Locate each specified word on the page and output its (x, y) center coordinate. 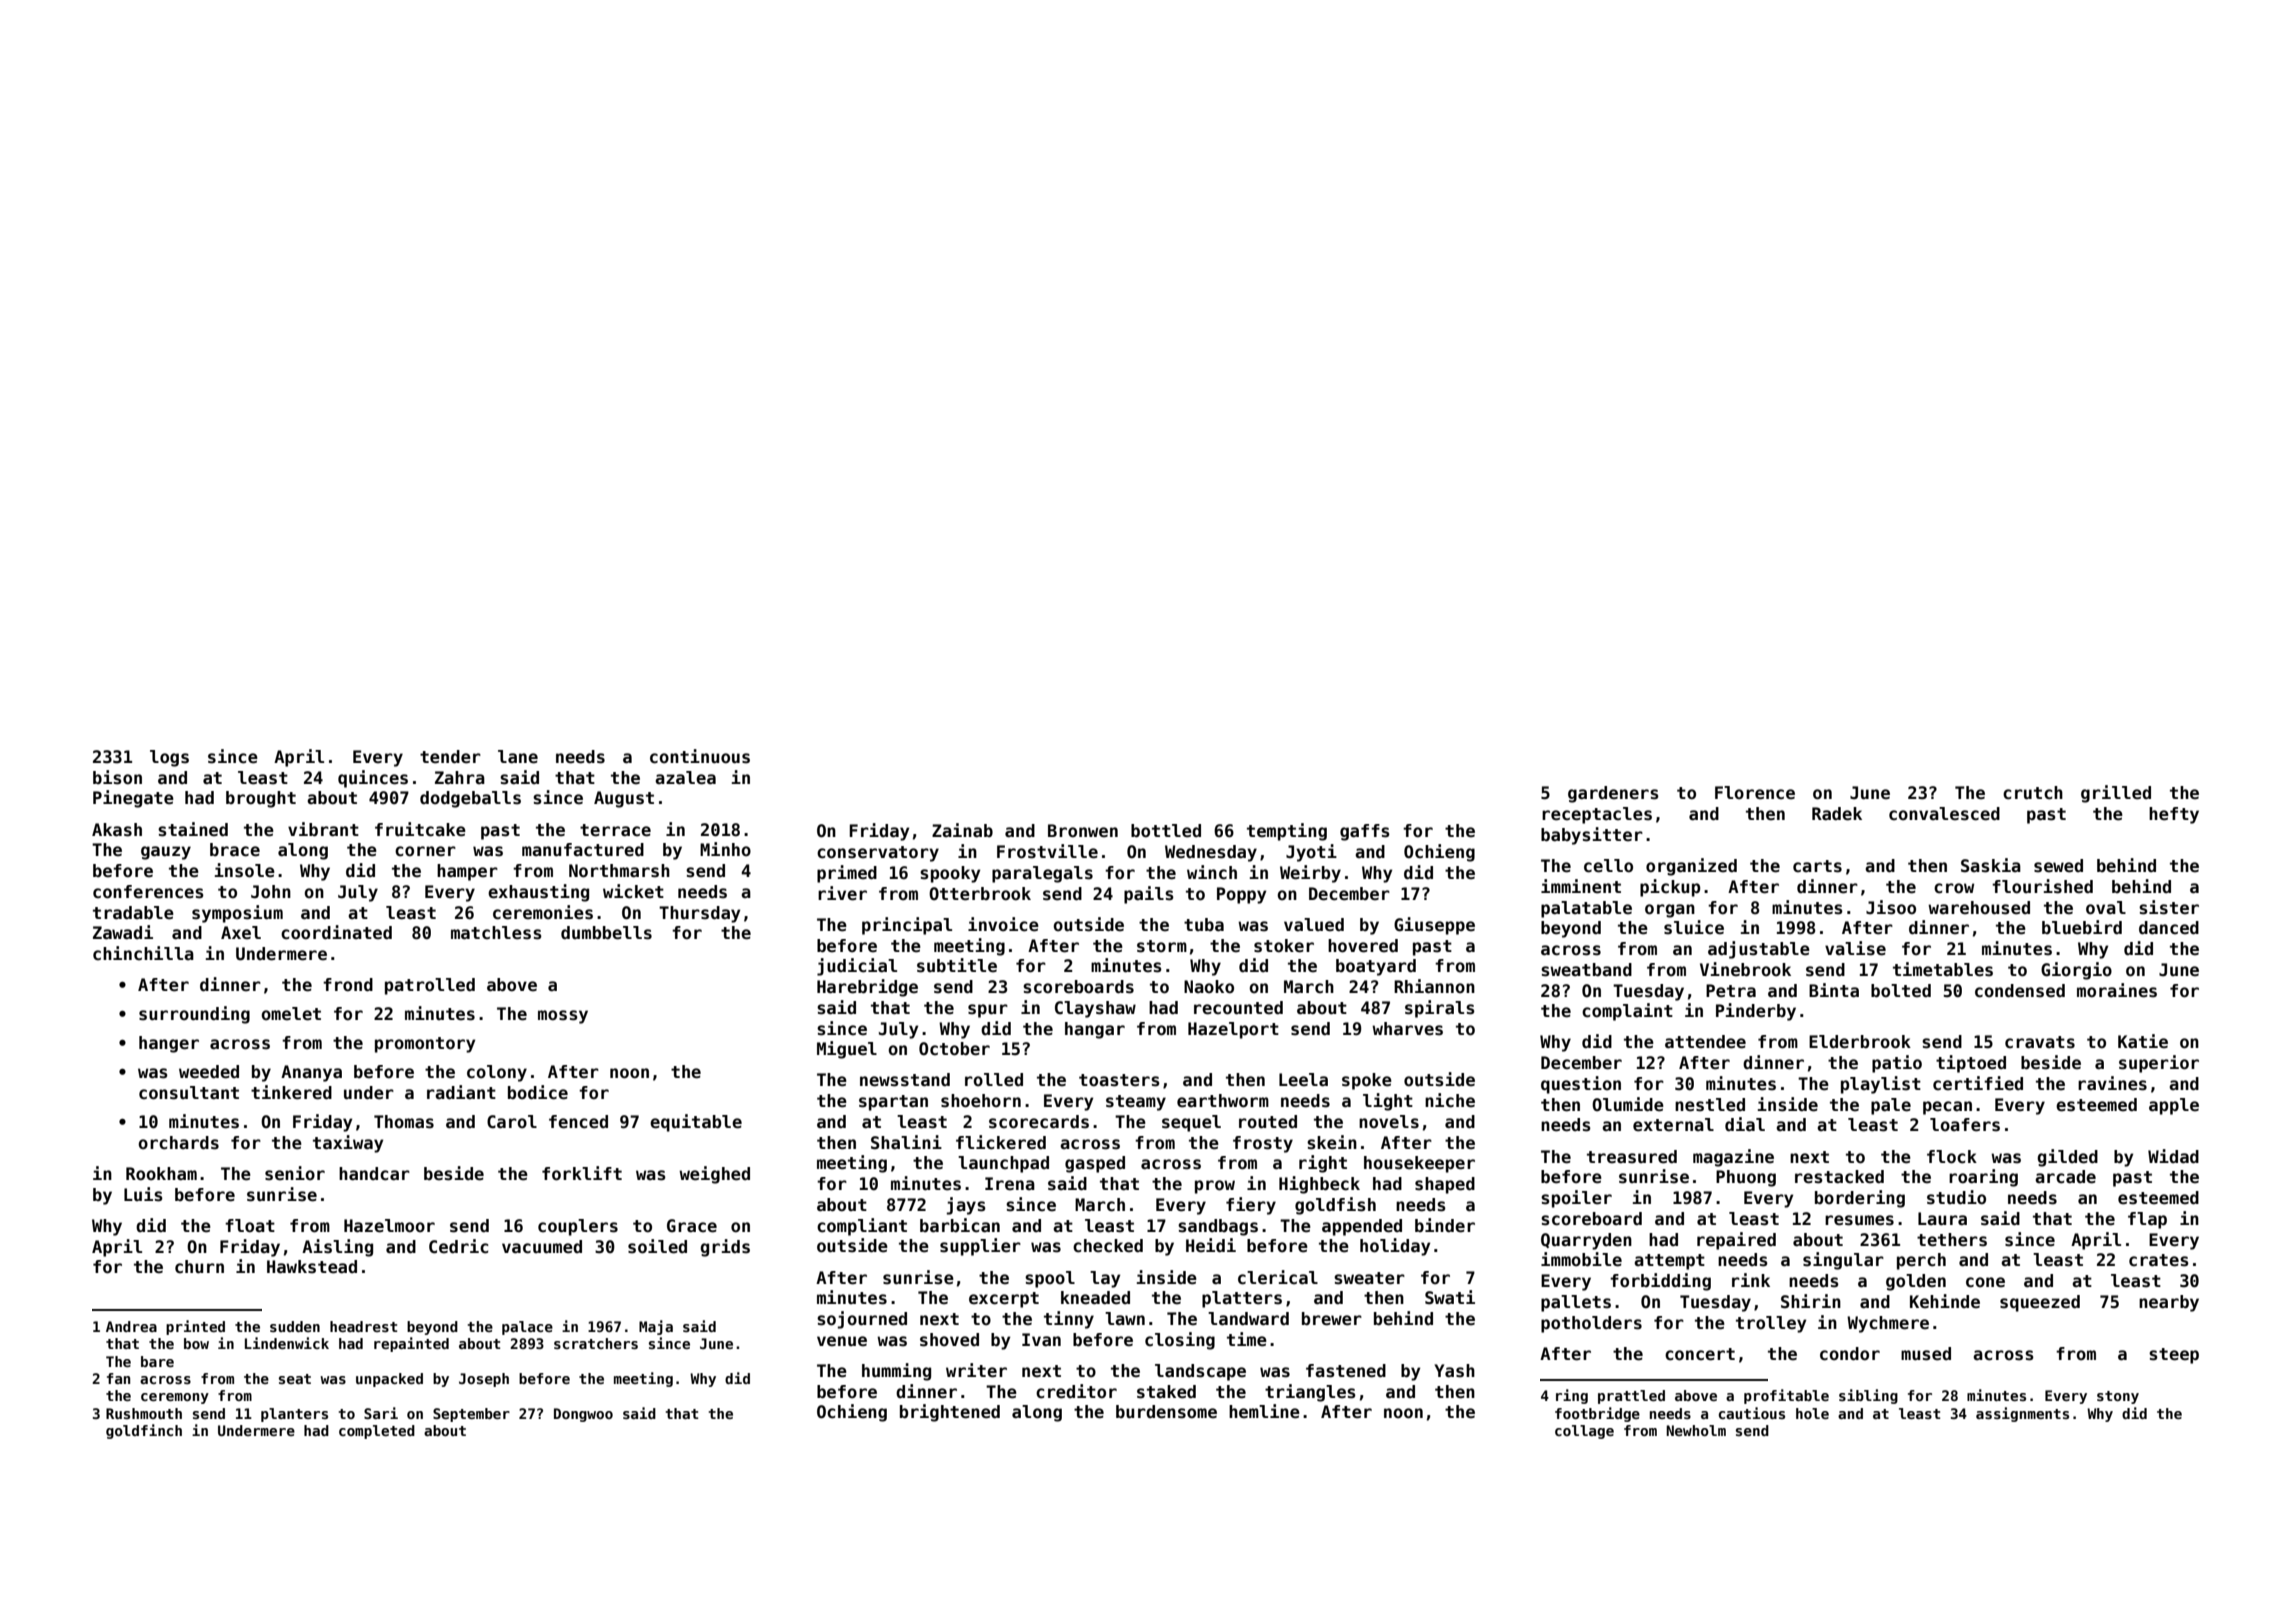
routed (1268, 1122)
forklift (582, 1173)
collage (1584, 1432)
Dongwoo (583, 1415)
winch (1212, 872)
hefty (2174, 815)
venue (842, 1341)
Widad (2173, 1156)
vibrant (323, 829)
